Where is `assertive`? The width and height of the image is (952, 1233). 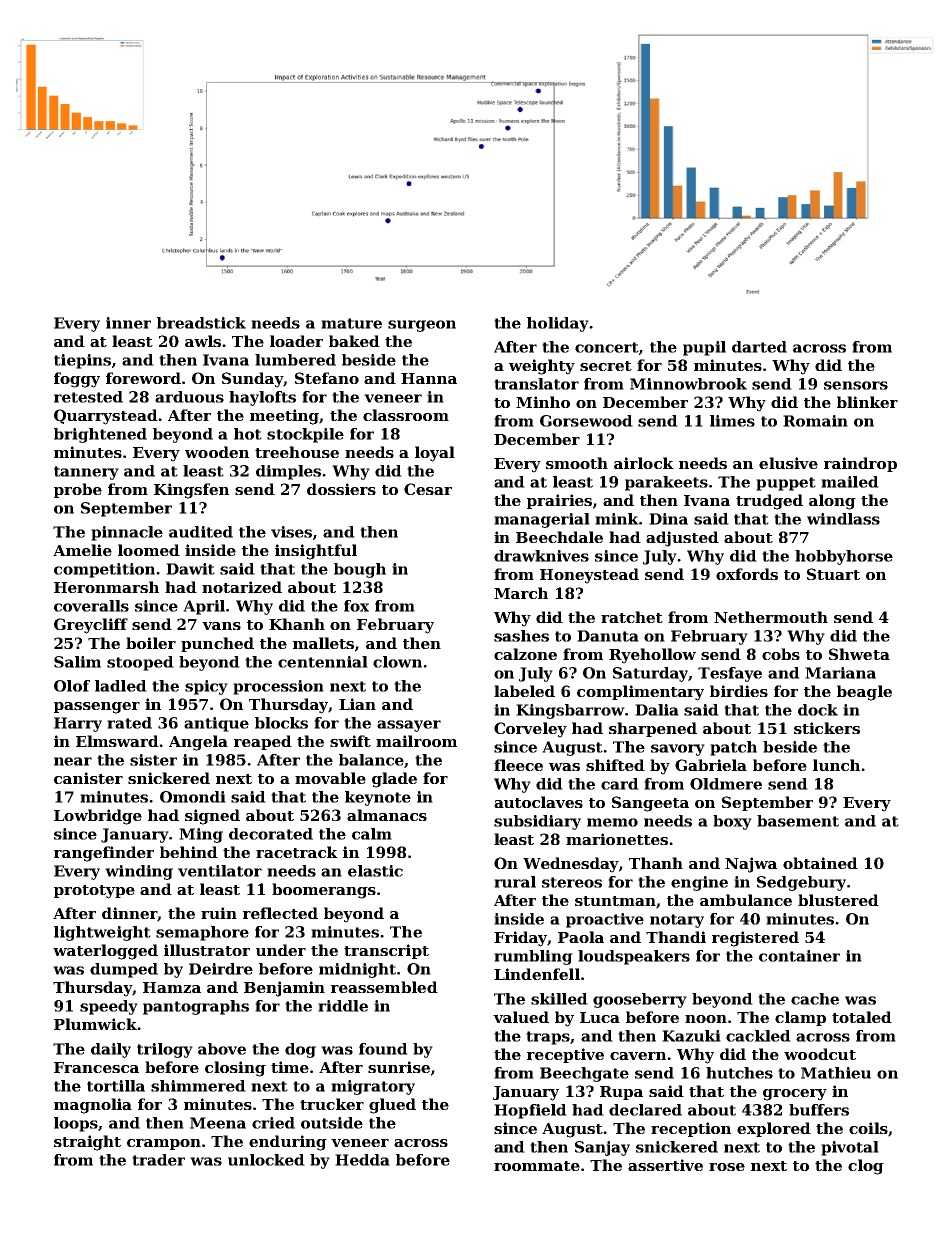 assertive is located at coordinates (665, 1165).
